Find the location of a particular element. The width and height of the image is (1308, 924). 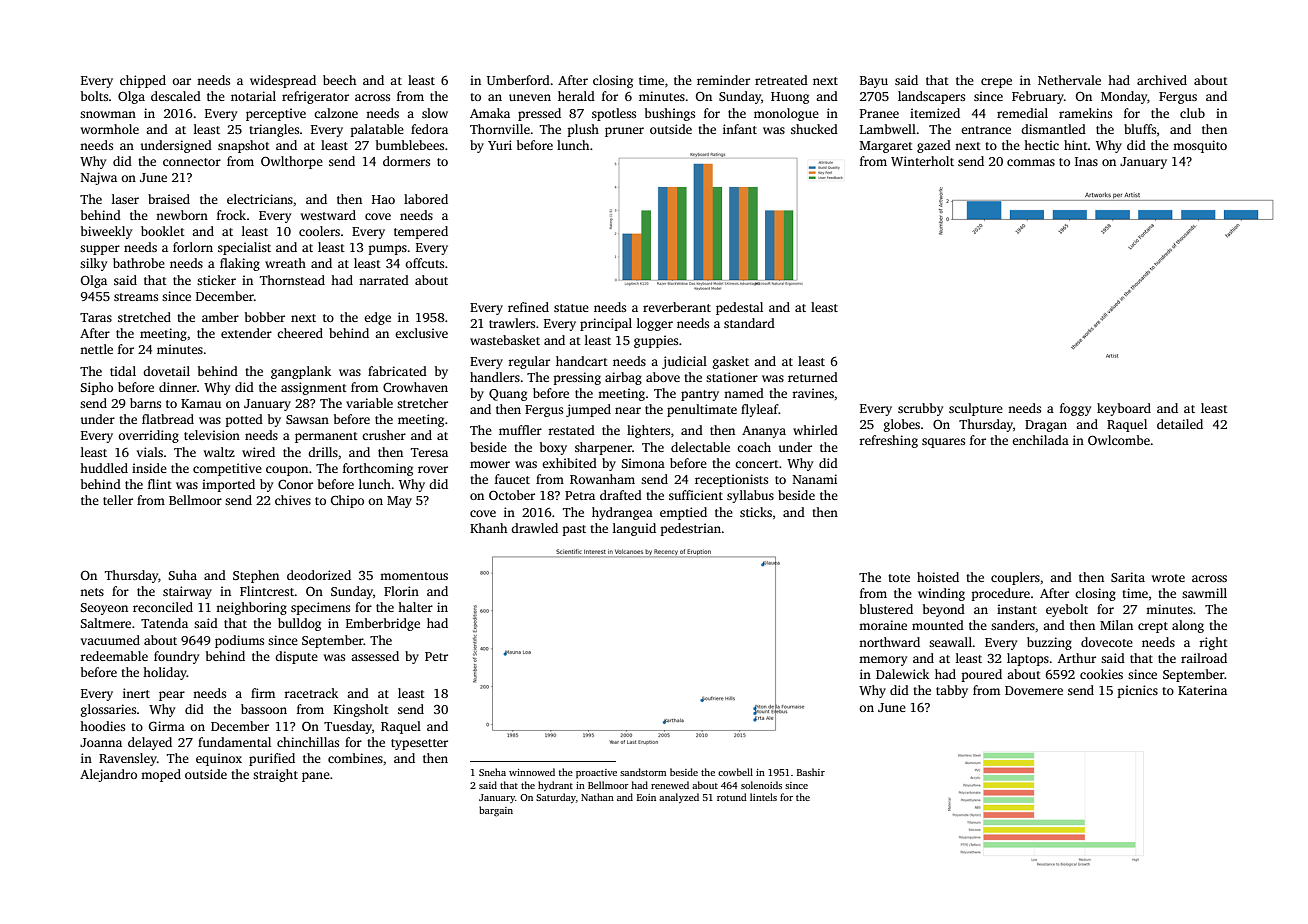

inert is located at coordinates (136, 693).
